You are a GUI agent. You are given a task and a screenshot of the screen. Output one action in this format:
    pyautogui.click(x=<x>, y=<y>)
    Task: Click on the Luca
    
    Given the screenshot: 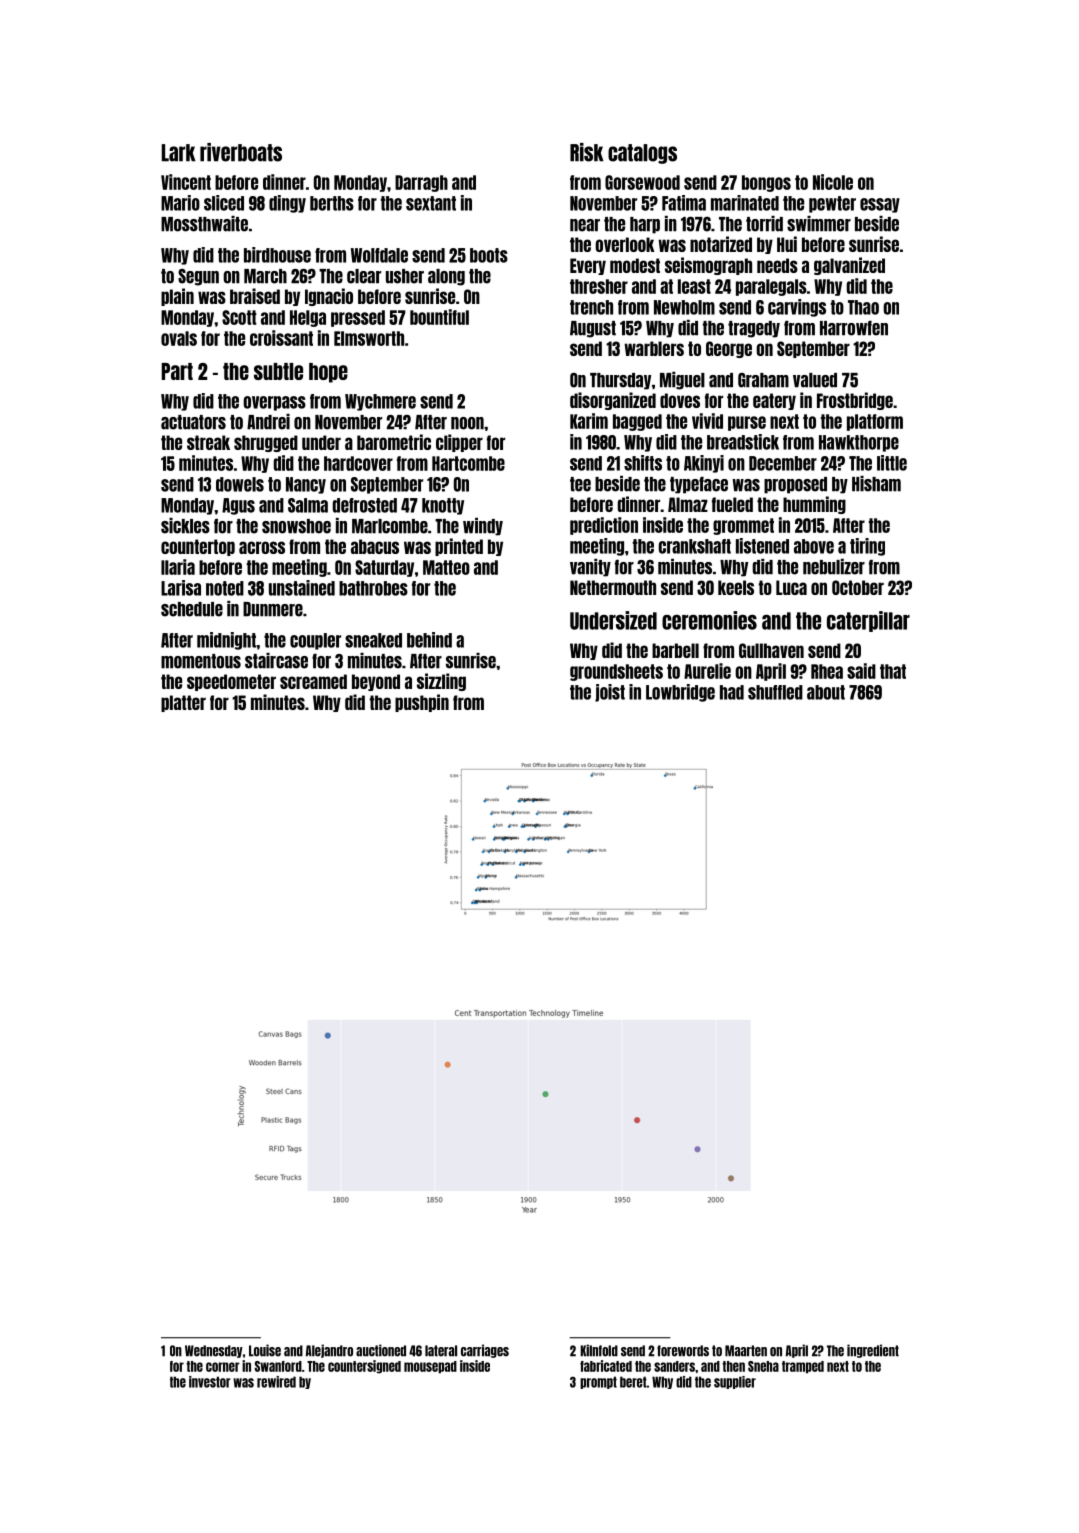 What is the action you would take?
    pyautogui.click(x=791, y=587)
